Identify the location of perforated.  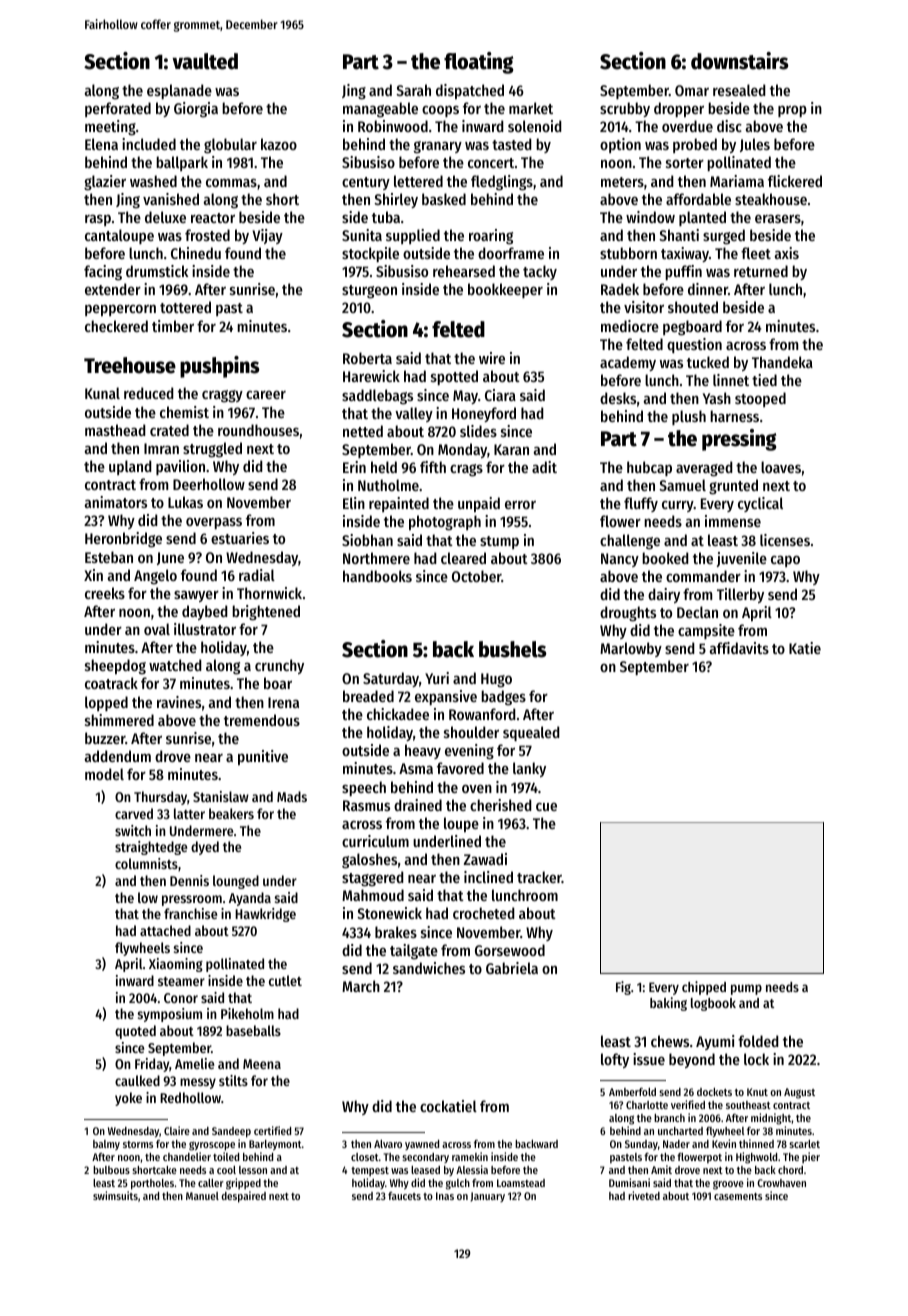
(118, 109).
